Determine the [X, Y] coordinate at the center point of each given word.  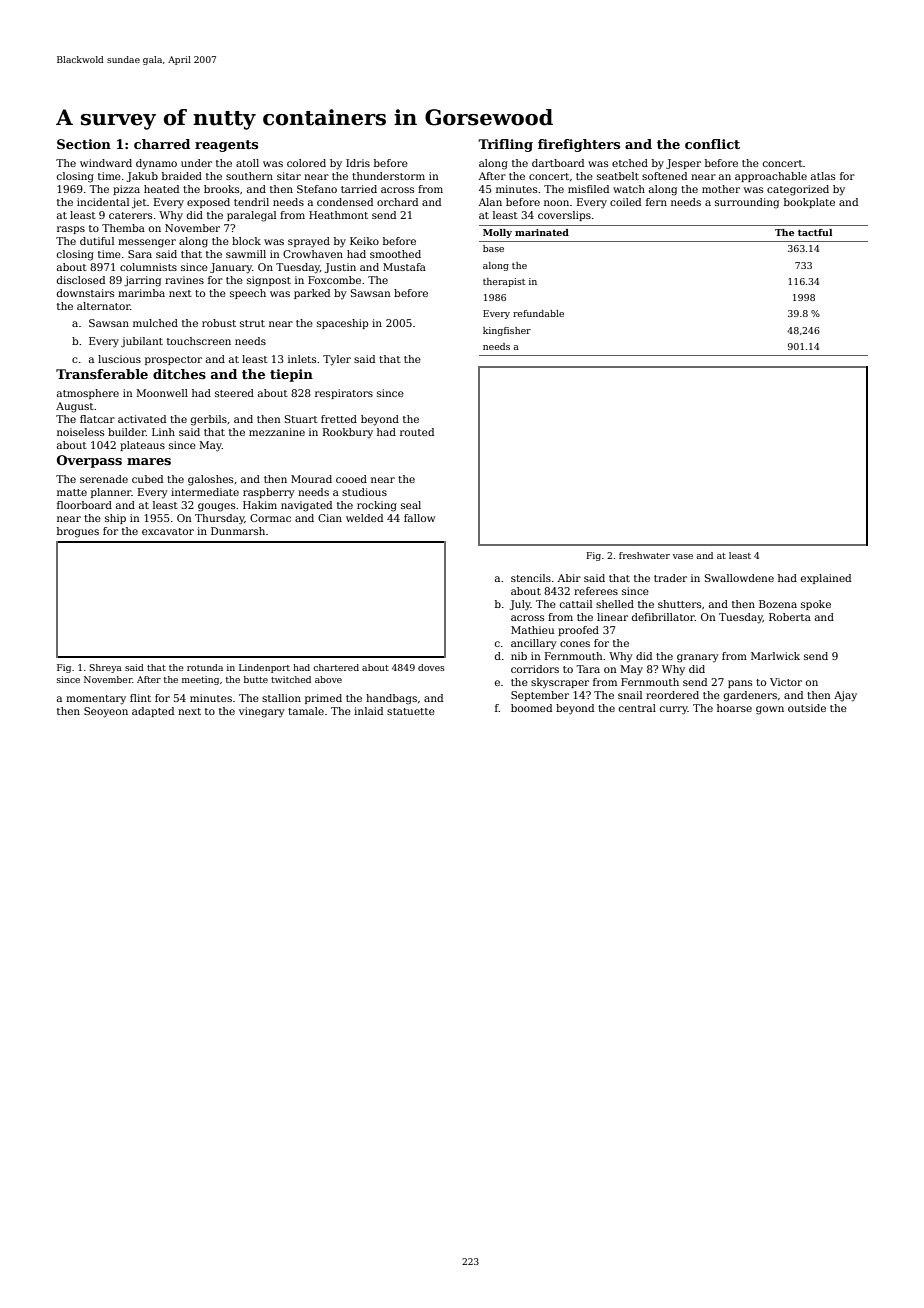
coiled [625, 202]
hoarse [734, 708]
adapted [153, 712]
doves [431, 667]
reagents [226, 146]
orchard [397, 202]
